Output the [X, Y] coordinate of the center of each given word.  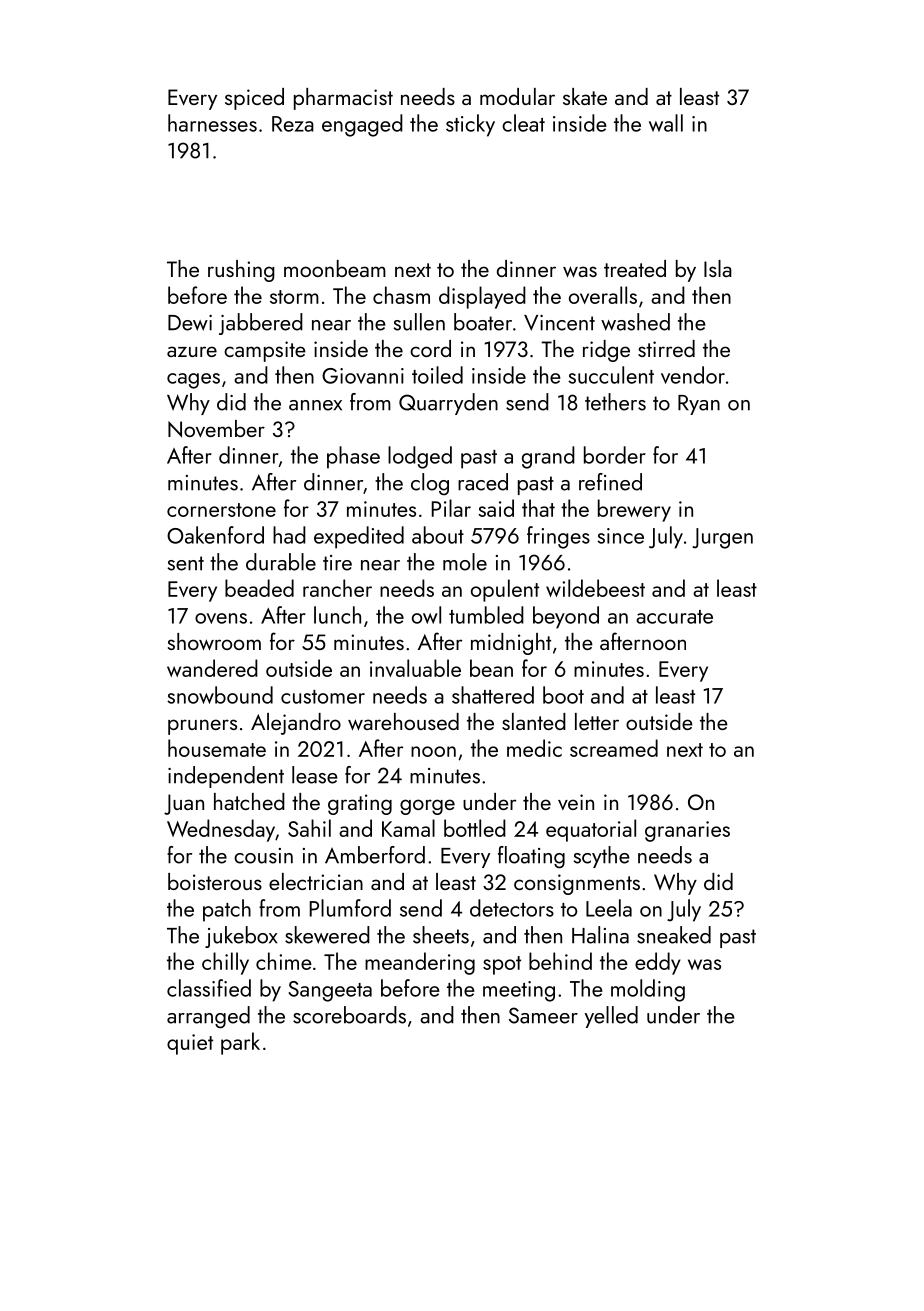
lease [315, 775]
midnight [511, 644]
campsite [265, 351]
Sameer [543, 1015]
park [240, 1043]
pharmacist [343, 99]
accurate [674, 617]
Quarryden [448, 404]
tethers [615, 402]
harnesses [212, 123]
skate [585, 96]
